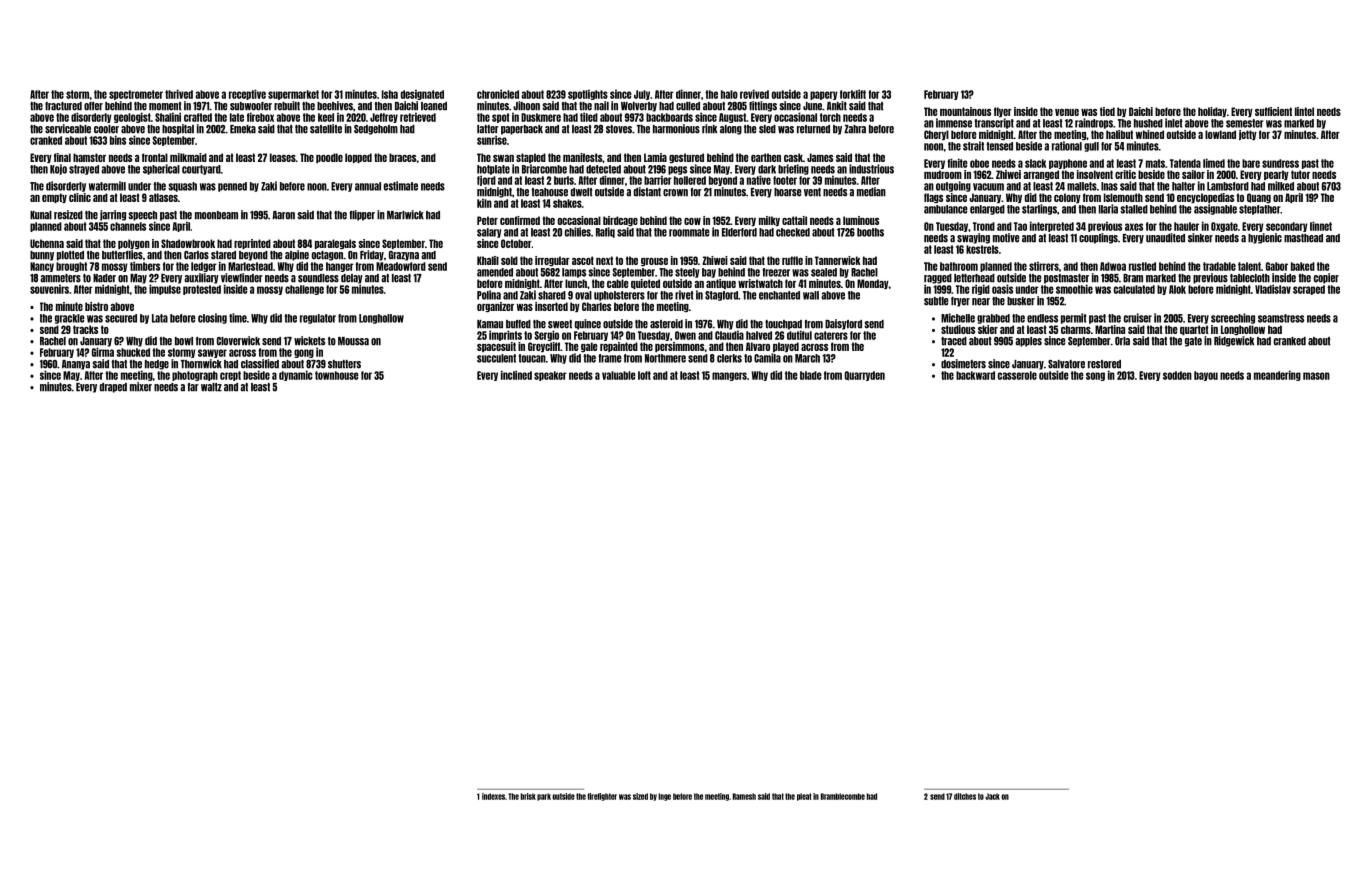 The width and height of the screenshot is (1372, 887). I want to click on meandering, so click(1277, 375).
